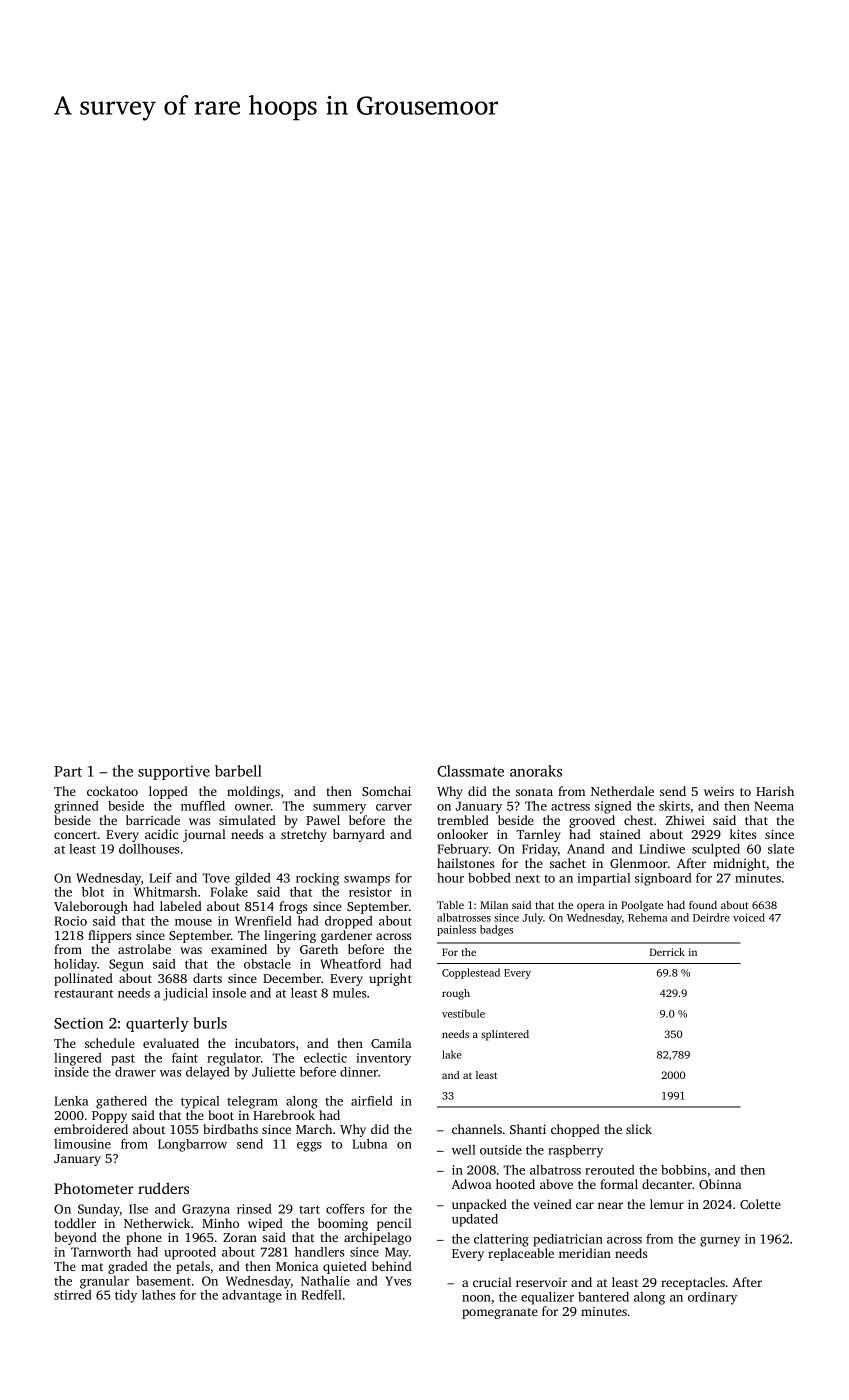  What do you see at coordinates (238, 771) in the screenshot?
I see `barbell` at bounding box center [238, 771].
